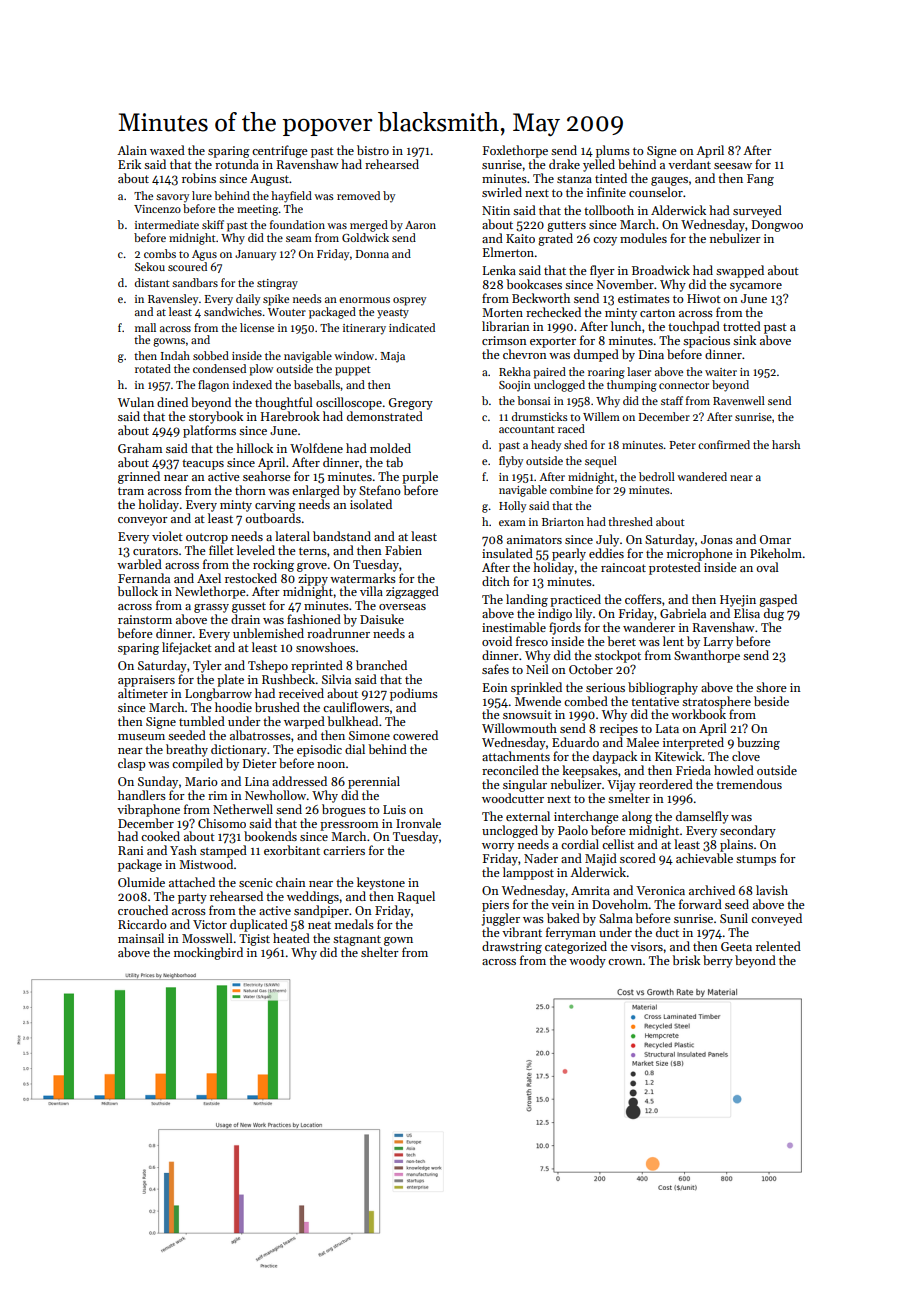  What do you see at coordinates (511, 462) in the page?
I see `flyby` at bounding box center [511, 462].
